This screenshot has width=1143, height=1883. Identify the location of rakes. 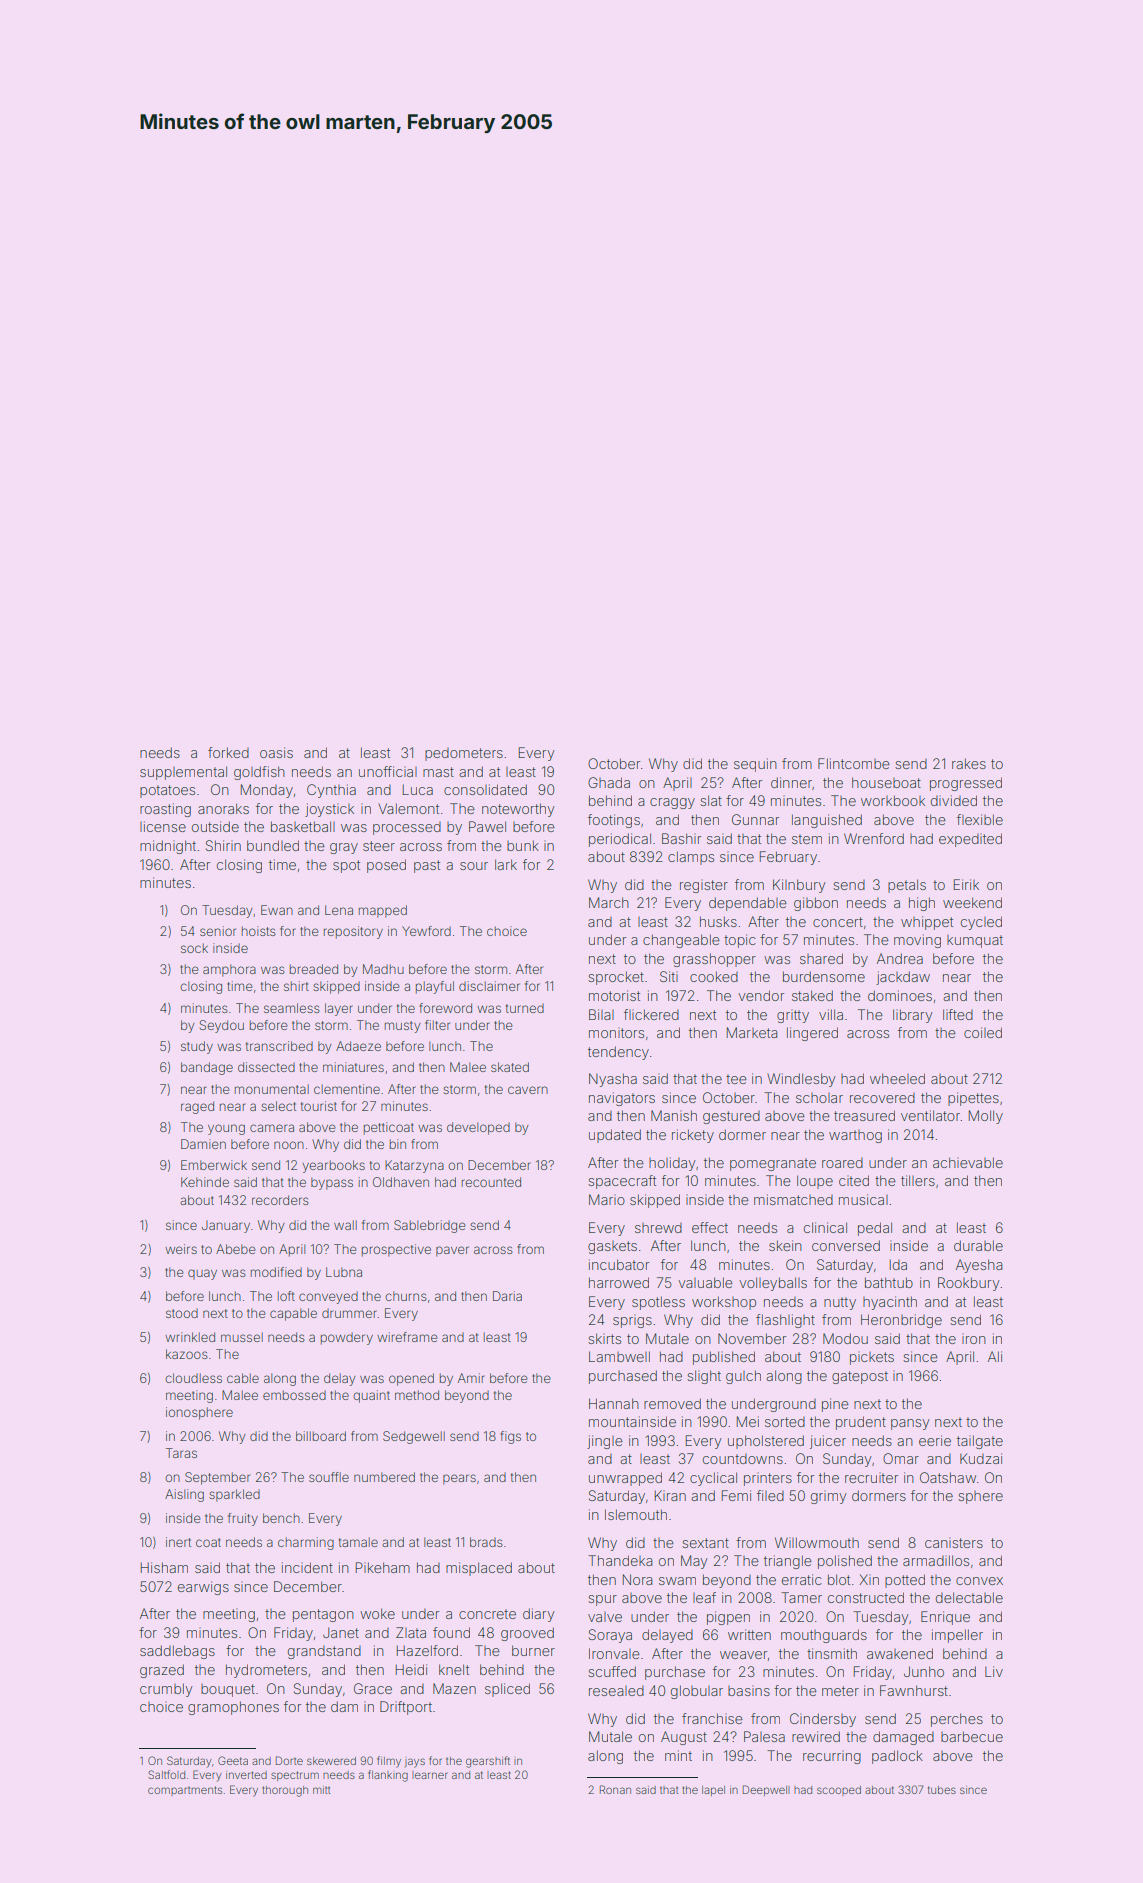
(969, 763).
